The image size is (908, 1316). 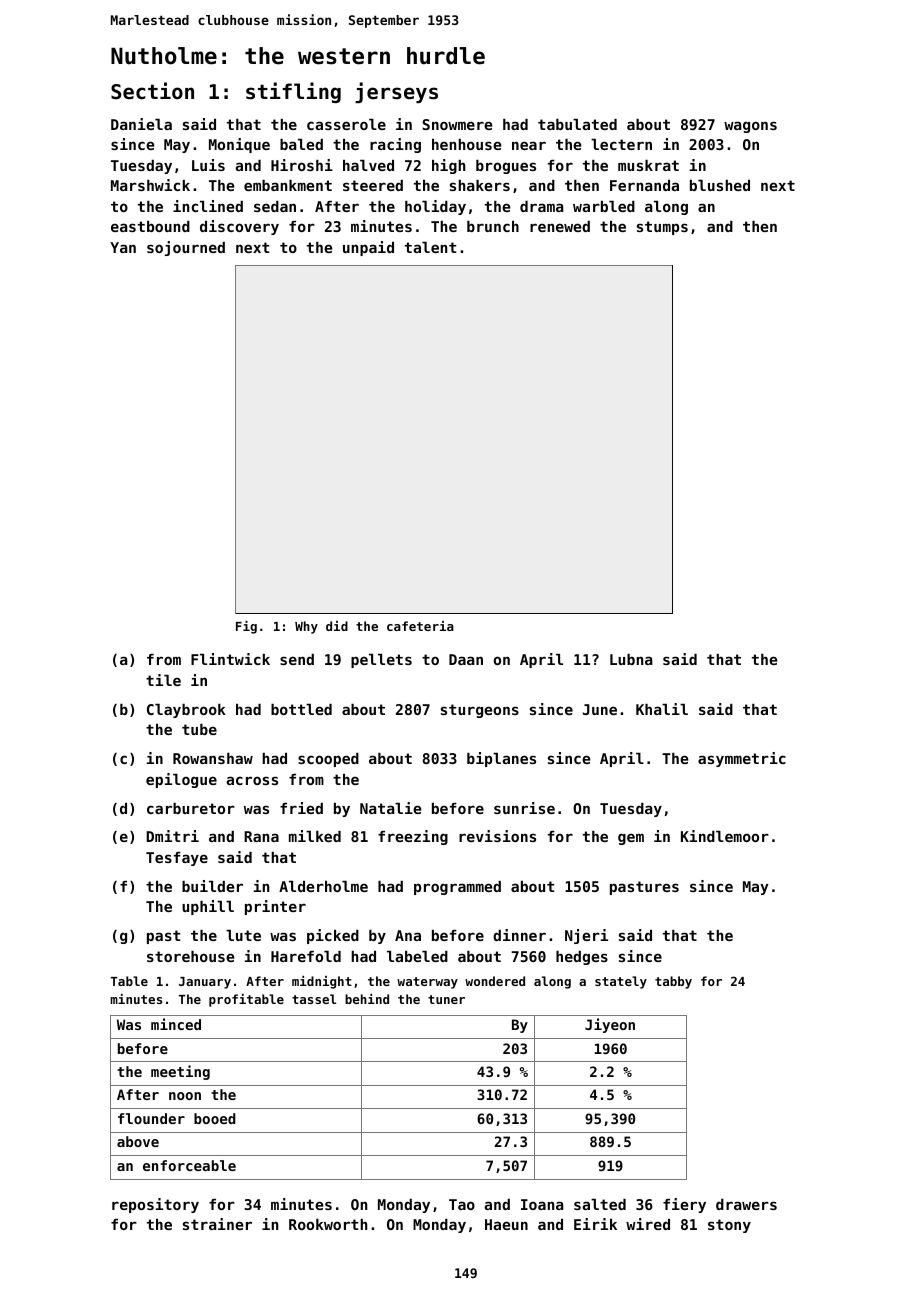 I want to click on Fig, so click(x=246, y=627).
